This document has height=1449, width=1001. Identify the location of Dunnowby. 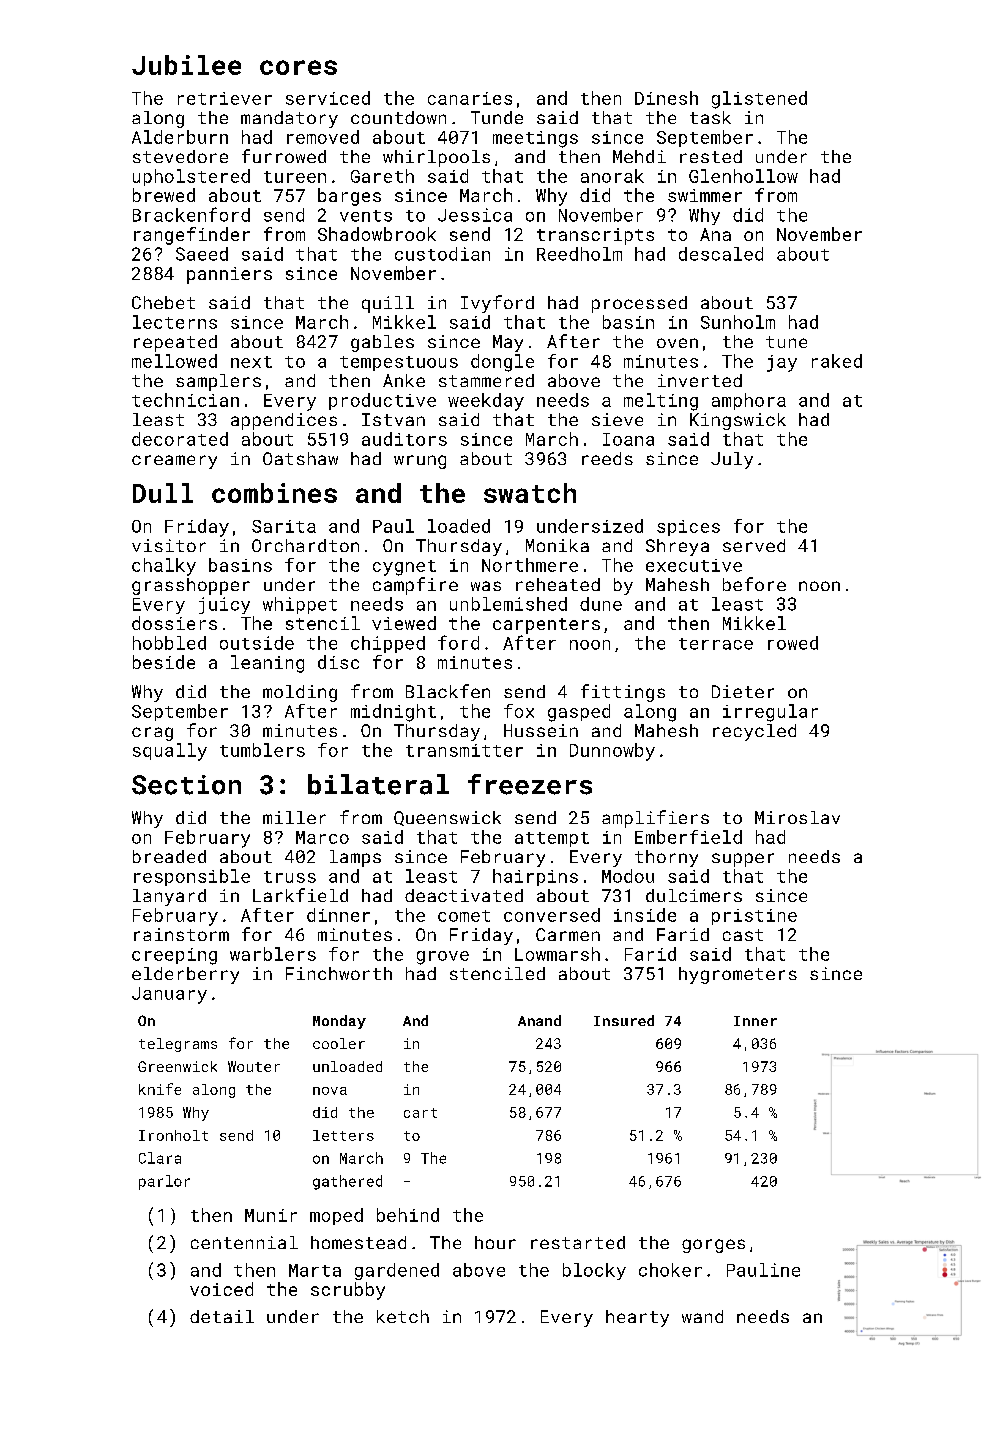
(612, 752).
